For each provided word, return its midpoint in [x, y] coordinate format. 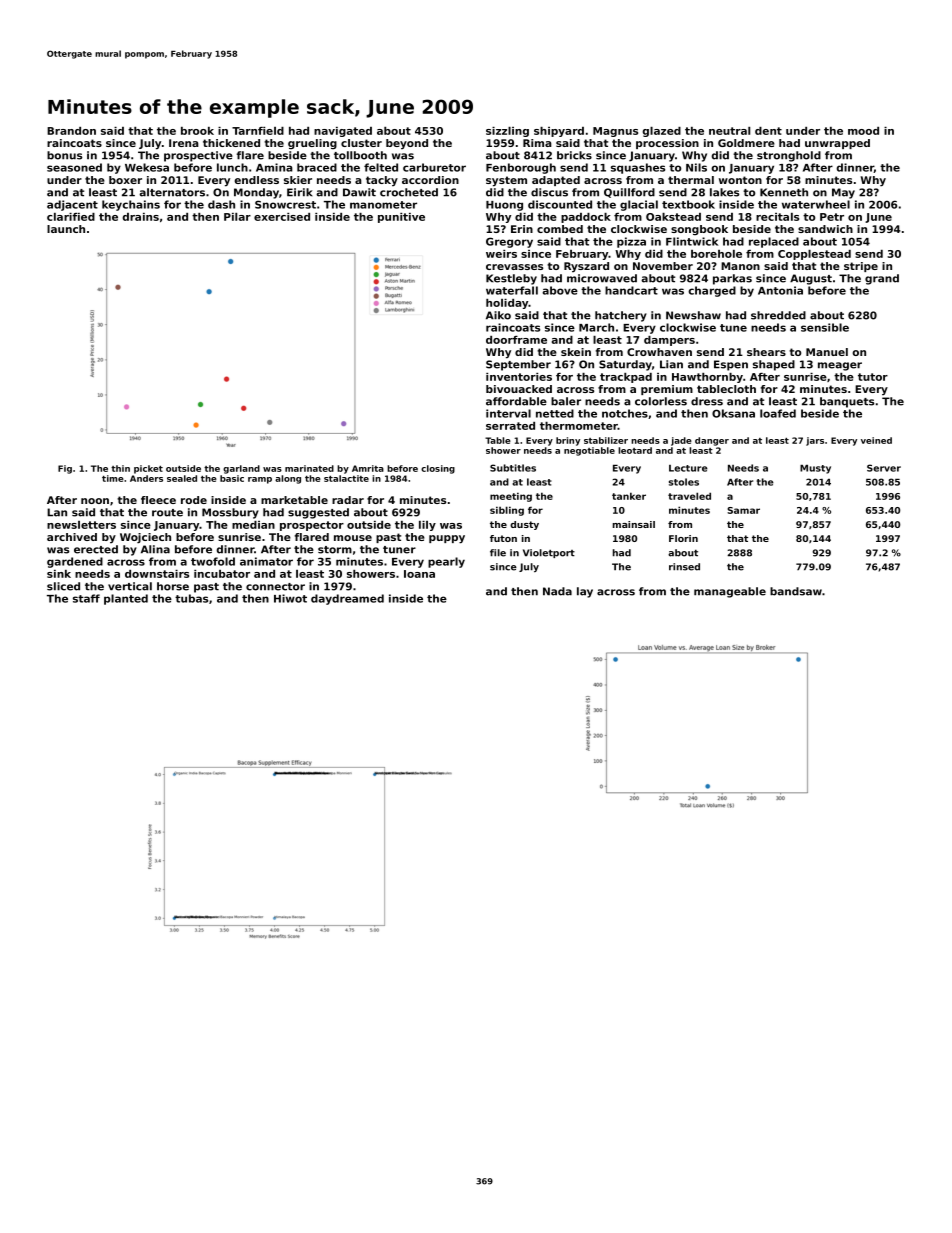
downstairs [157, 574]
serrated [510, 426]
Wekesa [147, 167]
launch [66, 229]
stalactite [346, 478]
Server [884, 468]
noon [95, 501]
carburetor [434, 167]
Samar [743, 510]
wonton [740, 180]
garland [241, 469]
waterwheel [816, 204]
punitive [401, 218]
